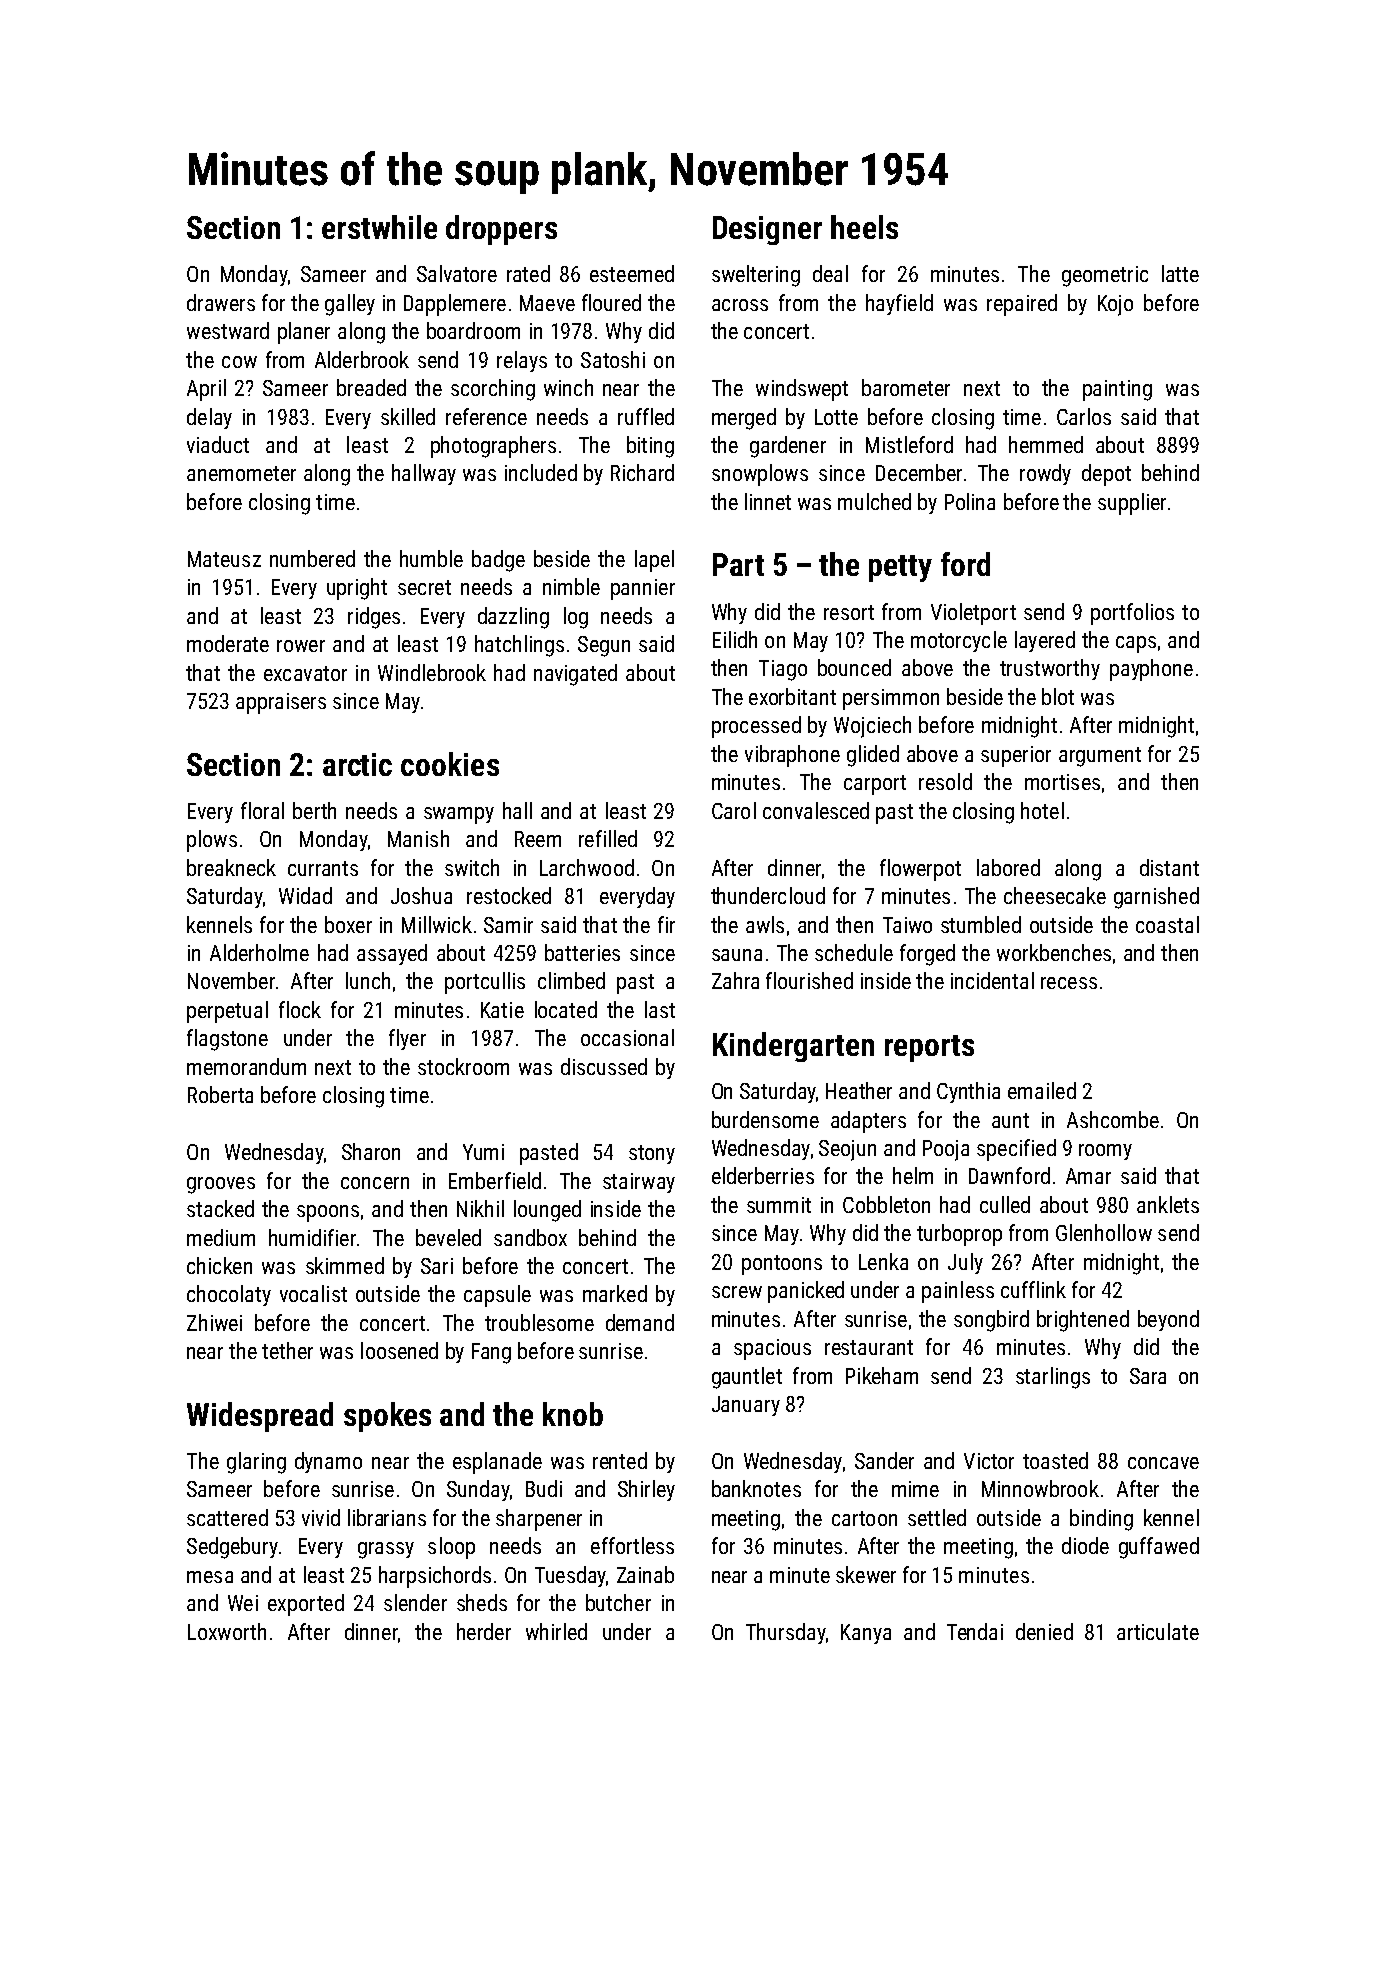  Describe the element at coordinates (1105, 276) in the screenshot. I see `geometric` at that location.
